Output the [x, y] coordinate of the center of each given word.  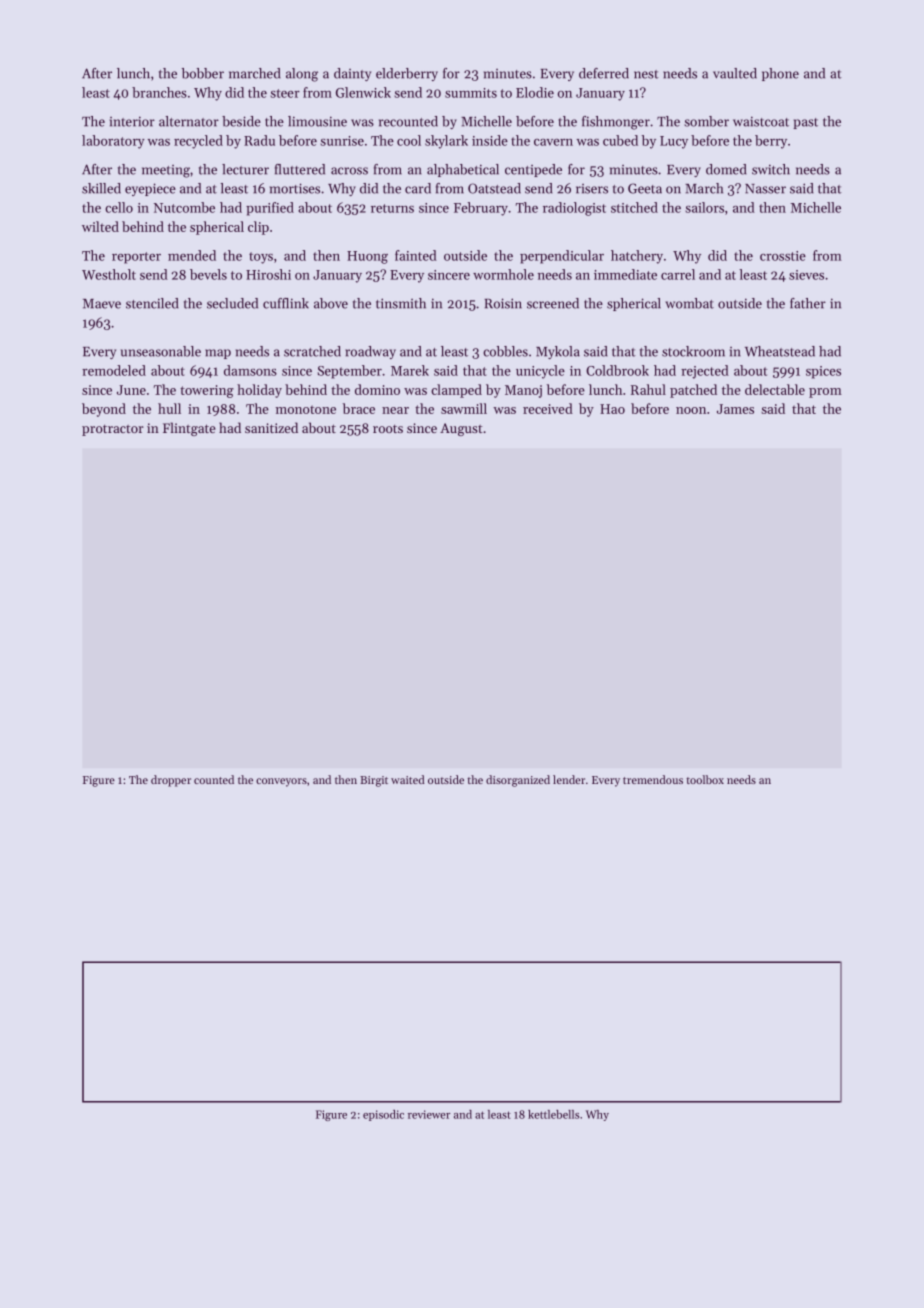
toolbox [705, 779]
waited [408, 779]
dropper [171, 781]
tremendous [653, 779]
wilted [100, 226]
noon [691, 410]
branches [159, 92]
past [806, 123]
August [461, 429]
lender [569, 779]
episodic [383, 1115]
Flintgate [189, 429]
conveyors [281, 782]
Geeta [645, 188]
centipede [533, 170]
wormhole [503, 274]
